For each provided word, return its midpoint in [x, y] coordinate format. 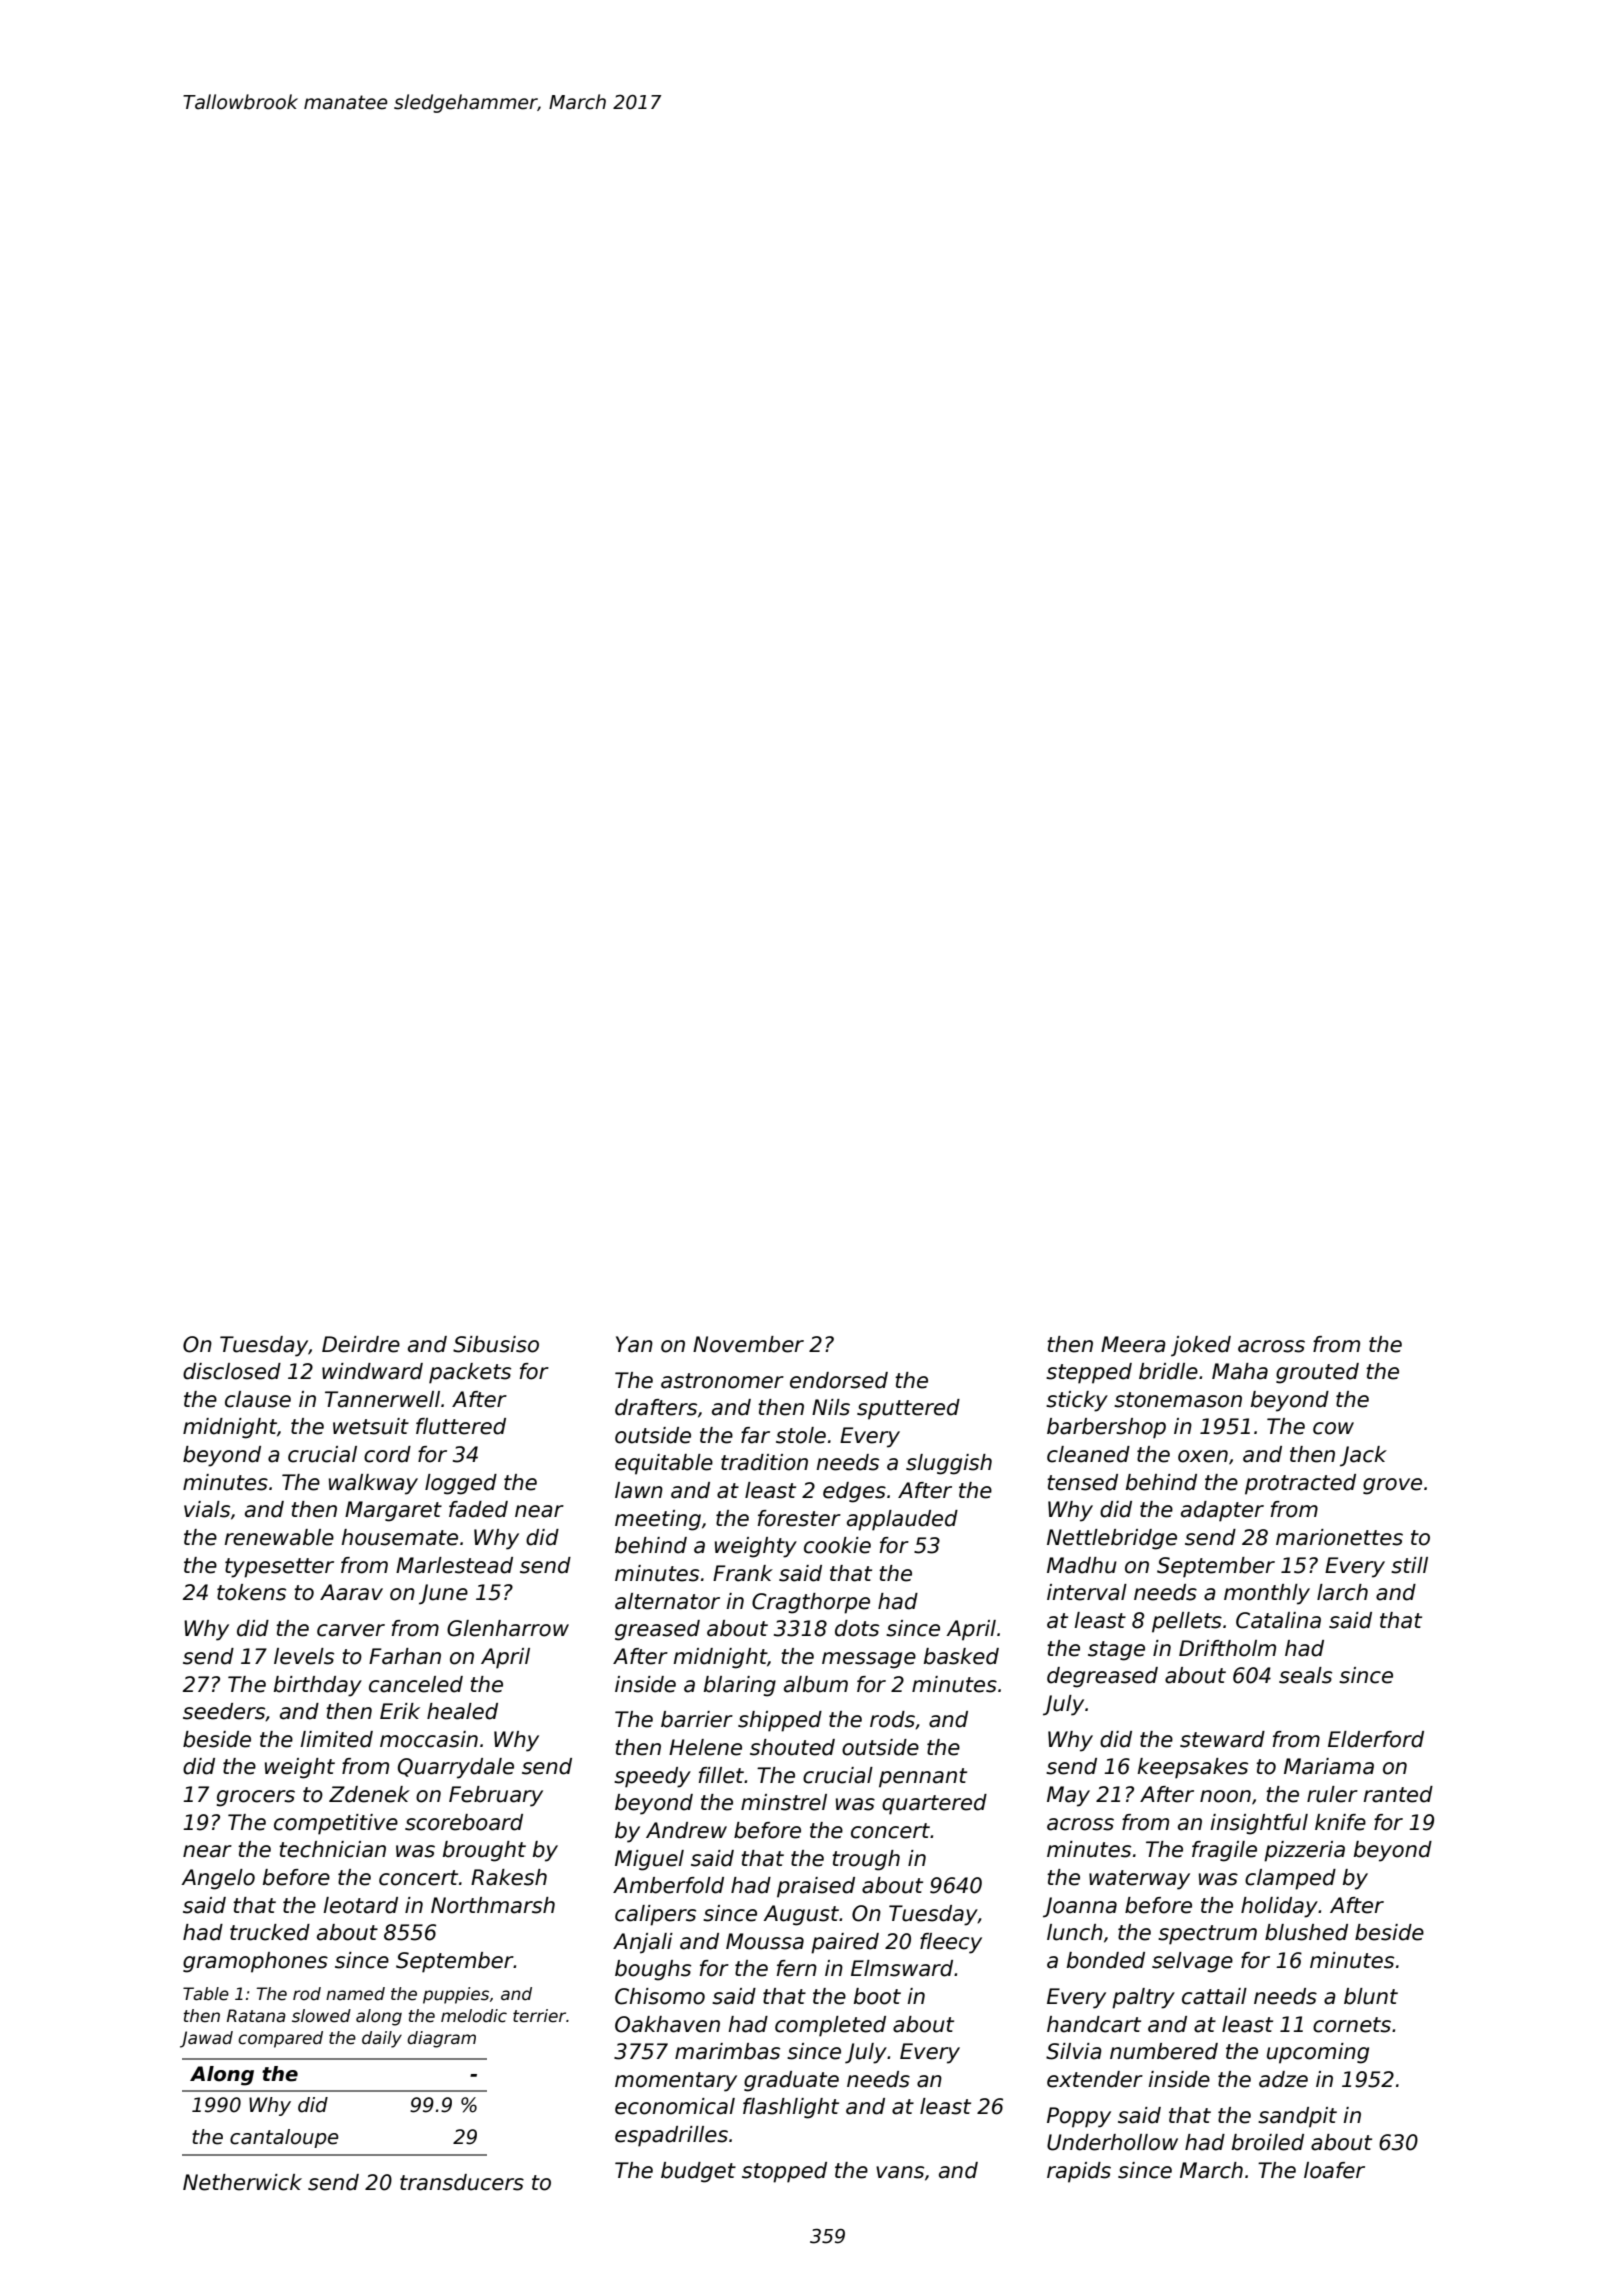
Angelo [218, 1879]
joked [1201, 1346]
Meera [1133, 1344]
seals [1305, 1675]
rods [892, 1719]
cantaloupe [284, 2138]
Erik [400, 1711]
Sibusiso [496, 1344]
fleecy [951, 1943]
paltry [1143, 1998]
